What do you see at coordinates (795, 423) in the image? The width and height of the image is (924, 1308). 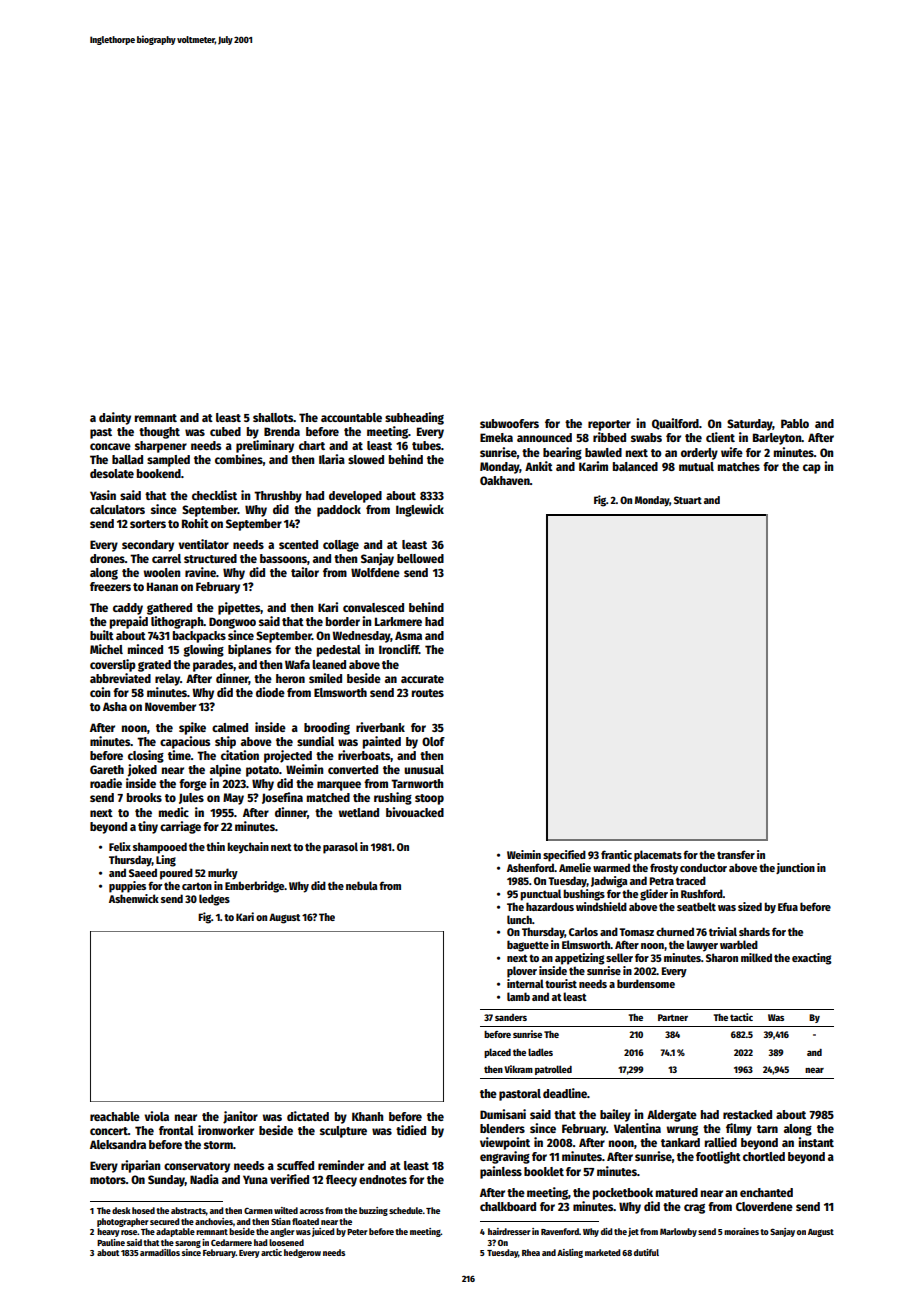 I see `Pablo` at bounding box center [795, 423].
